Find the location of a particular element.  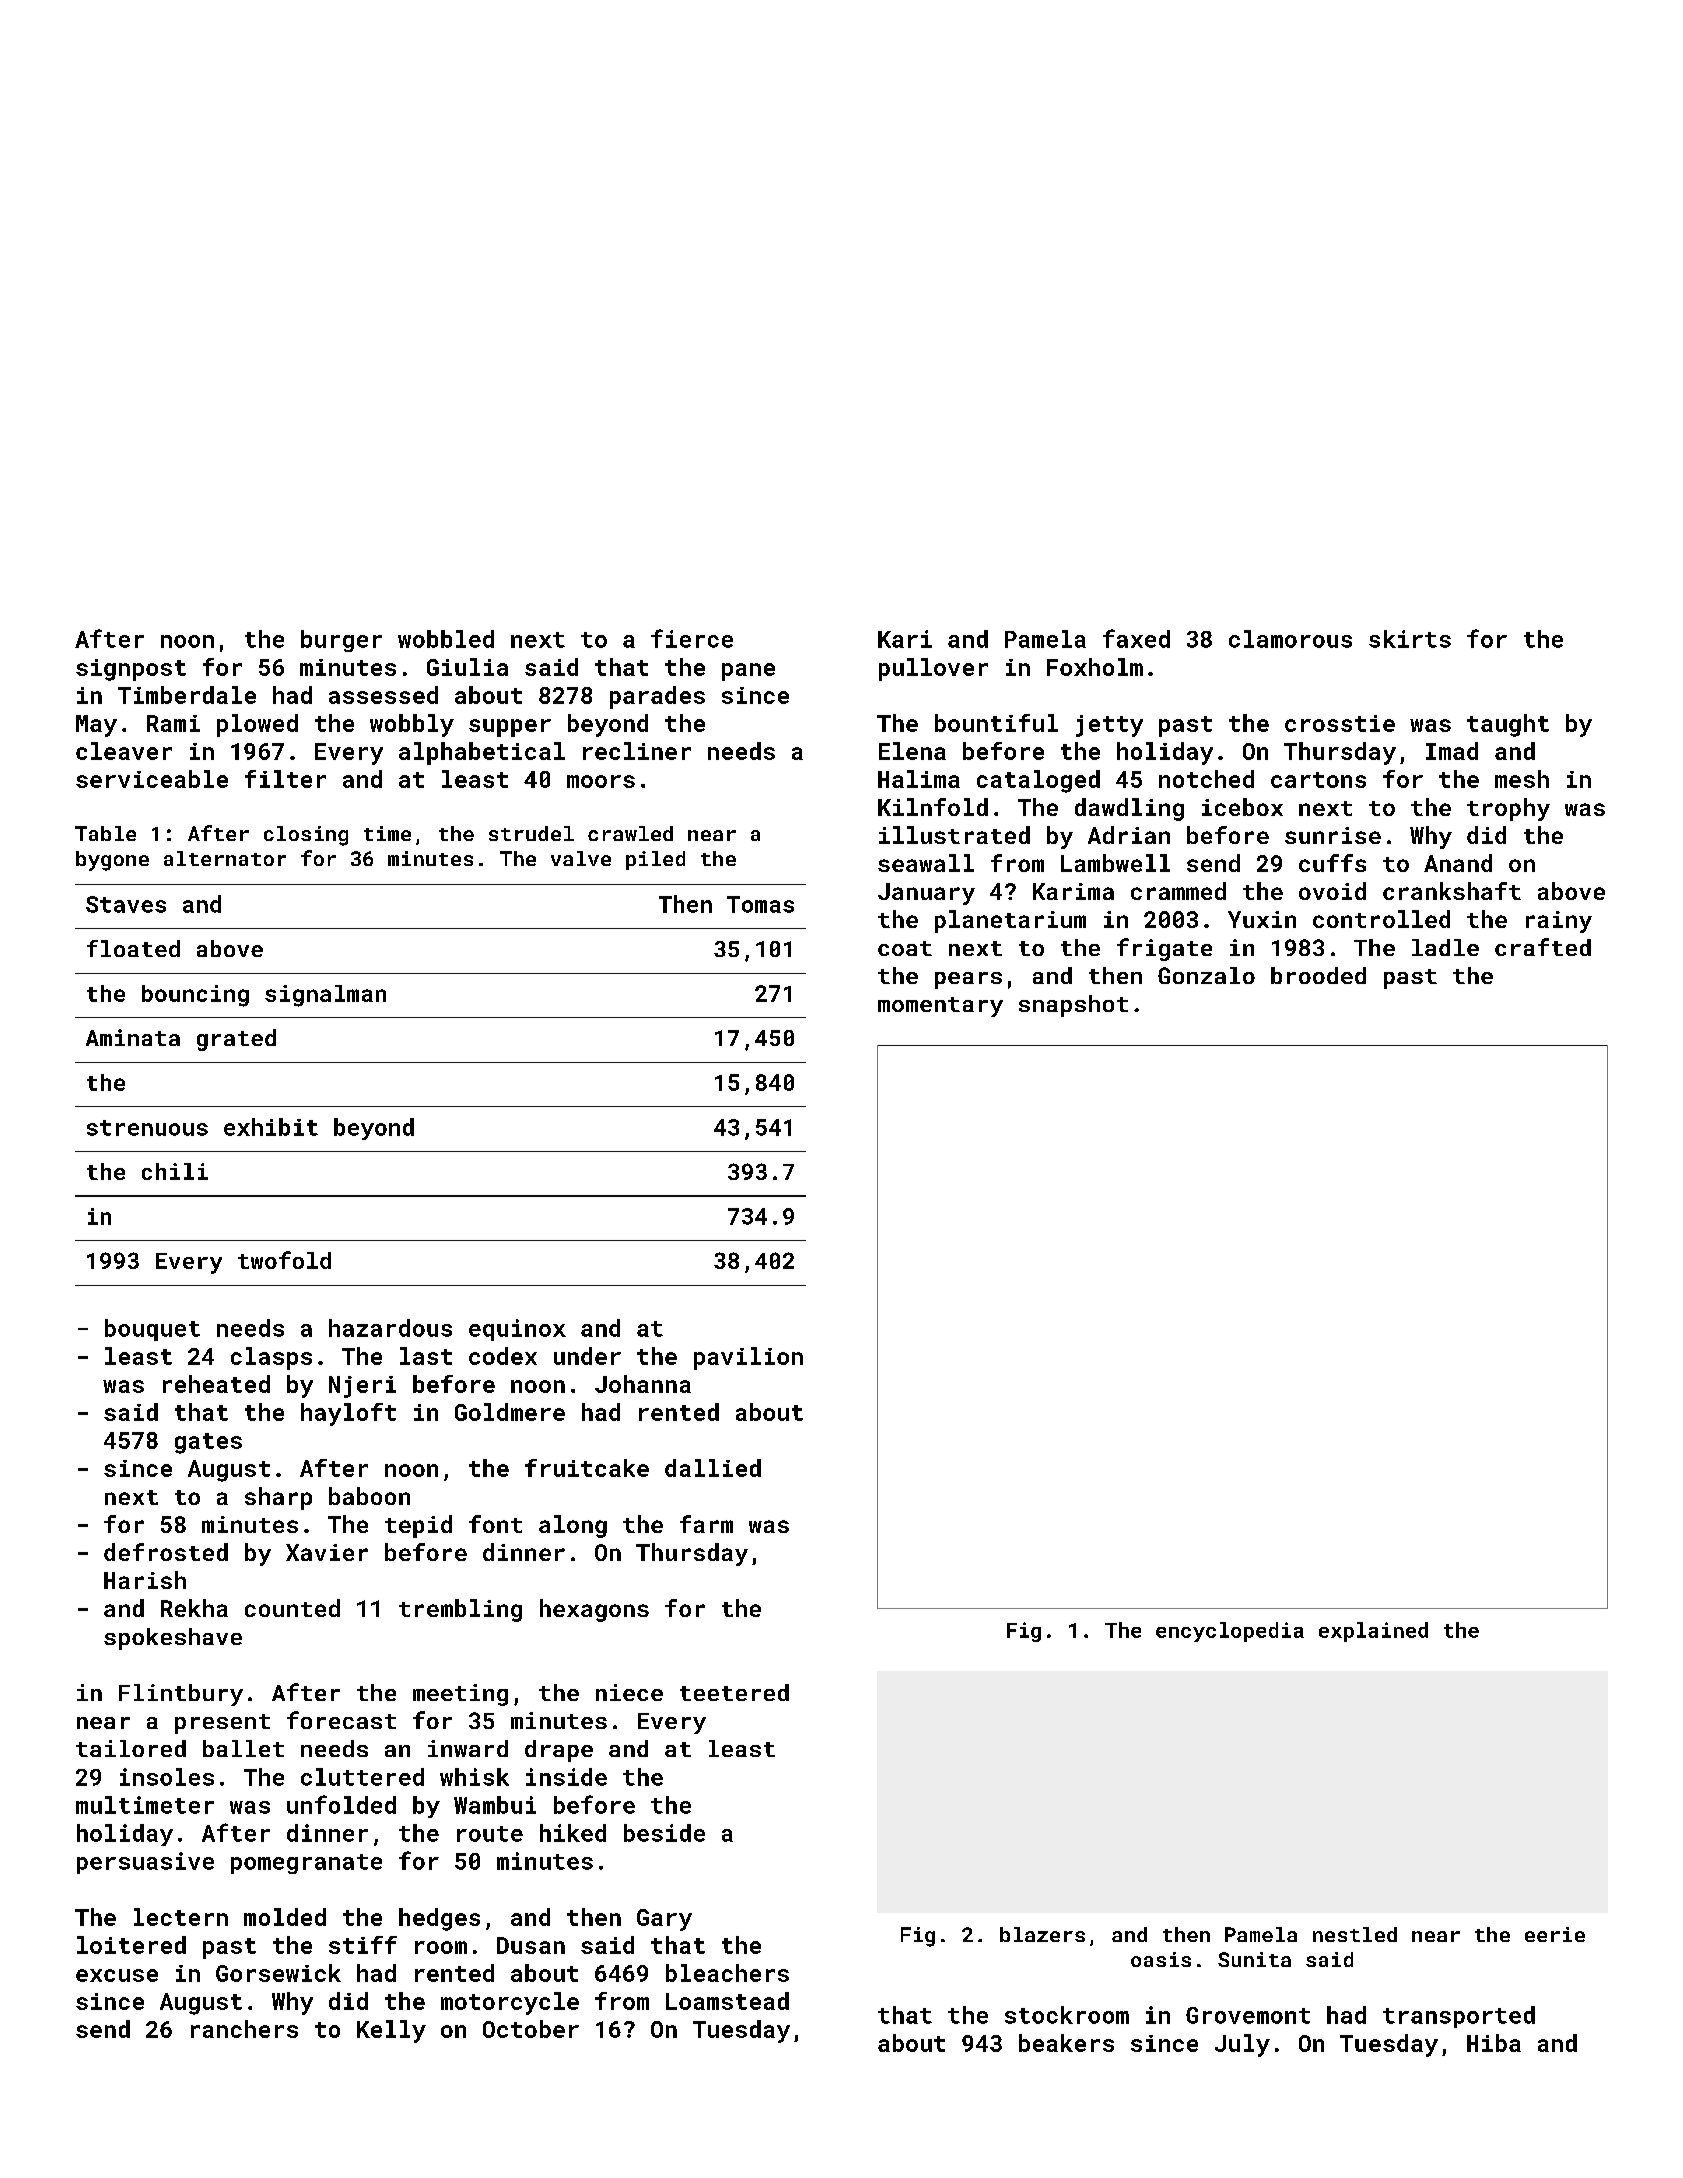

brooded is located at coordinates (1318, 975).
